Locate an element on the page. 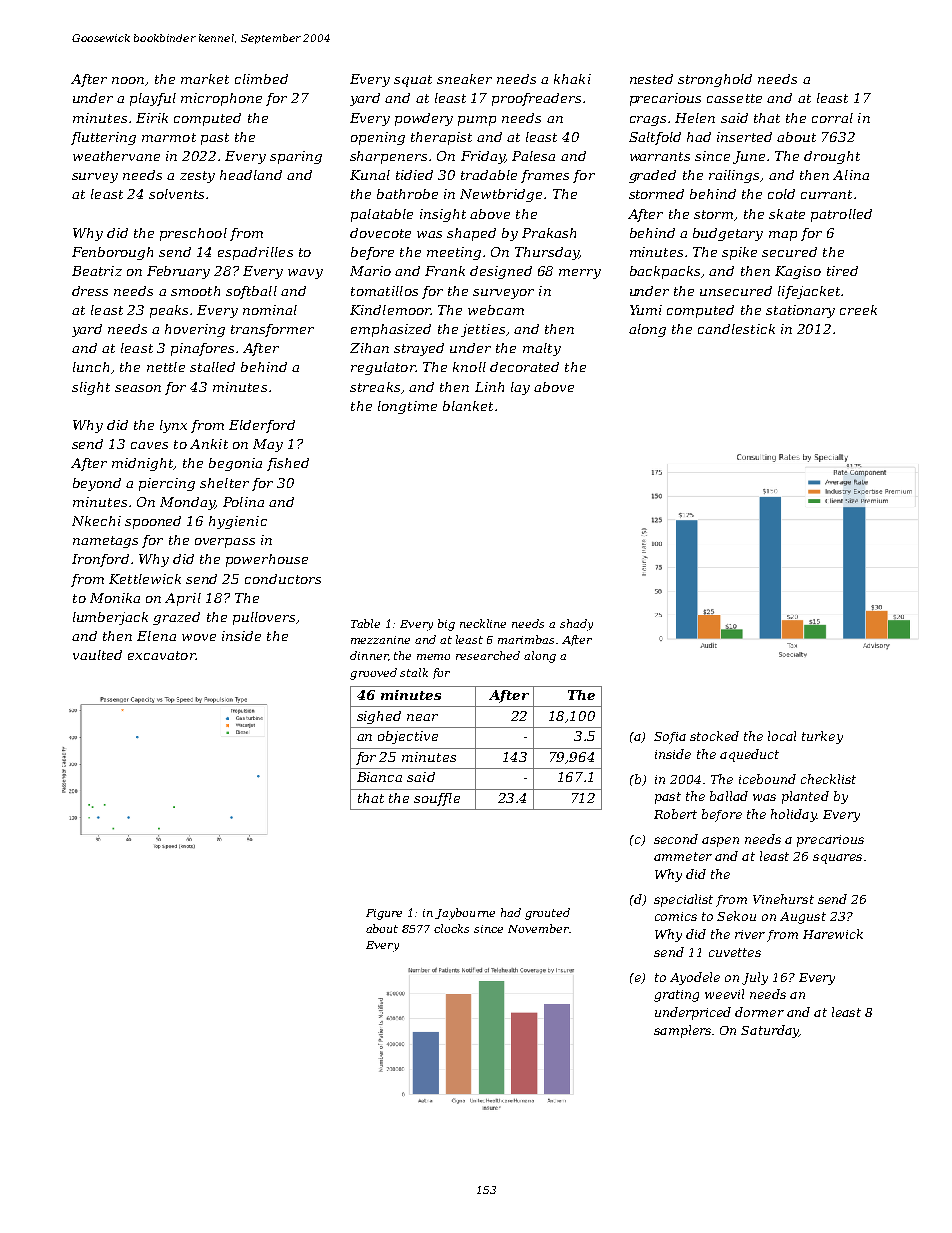  Prakash is located at coordinates (549, 233).
